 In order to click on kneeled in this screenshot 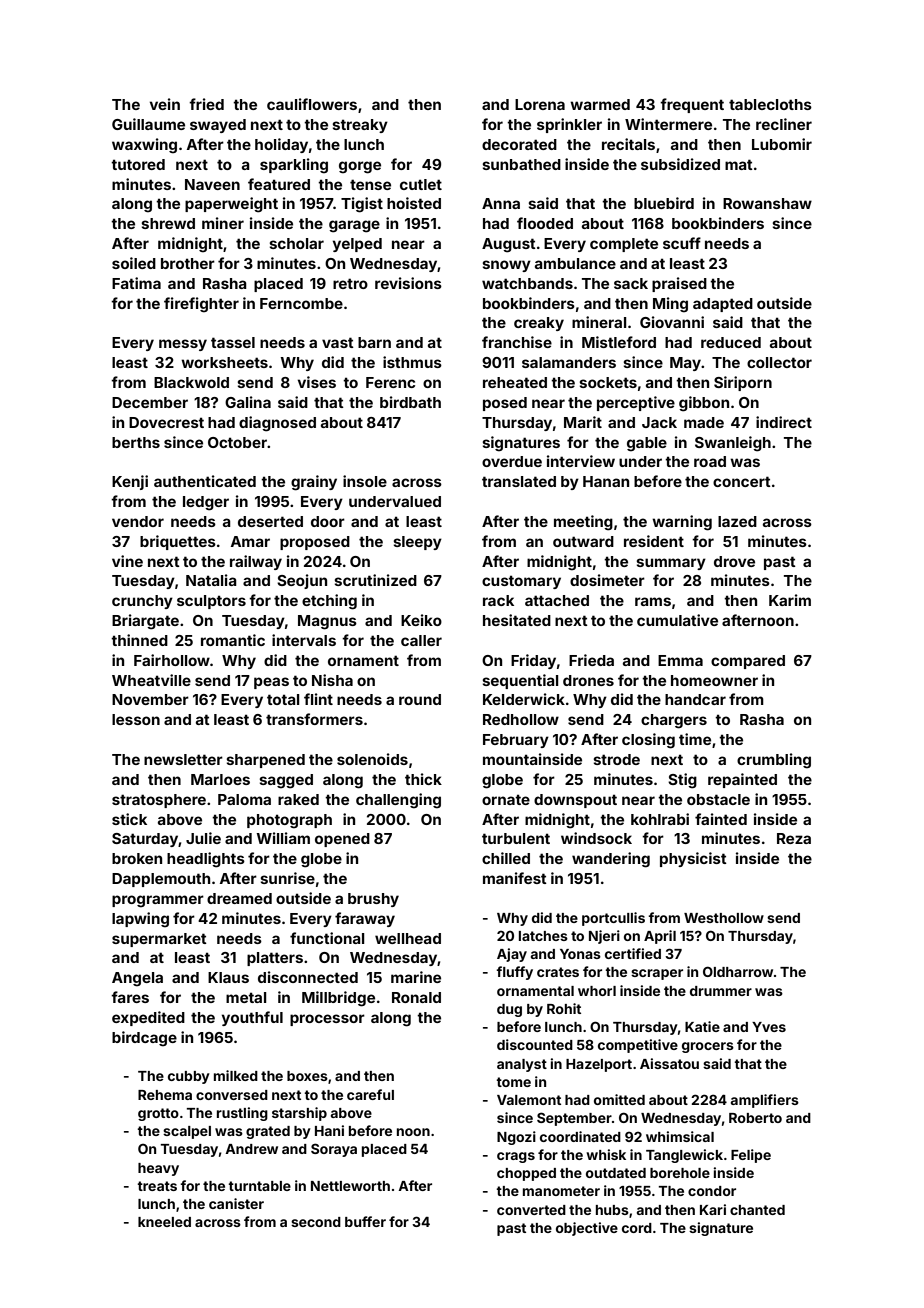, I will do `click(164, 1222)`.
